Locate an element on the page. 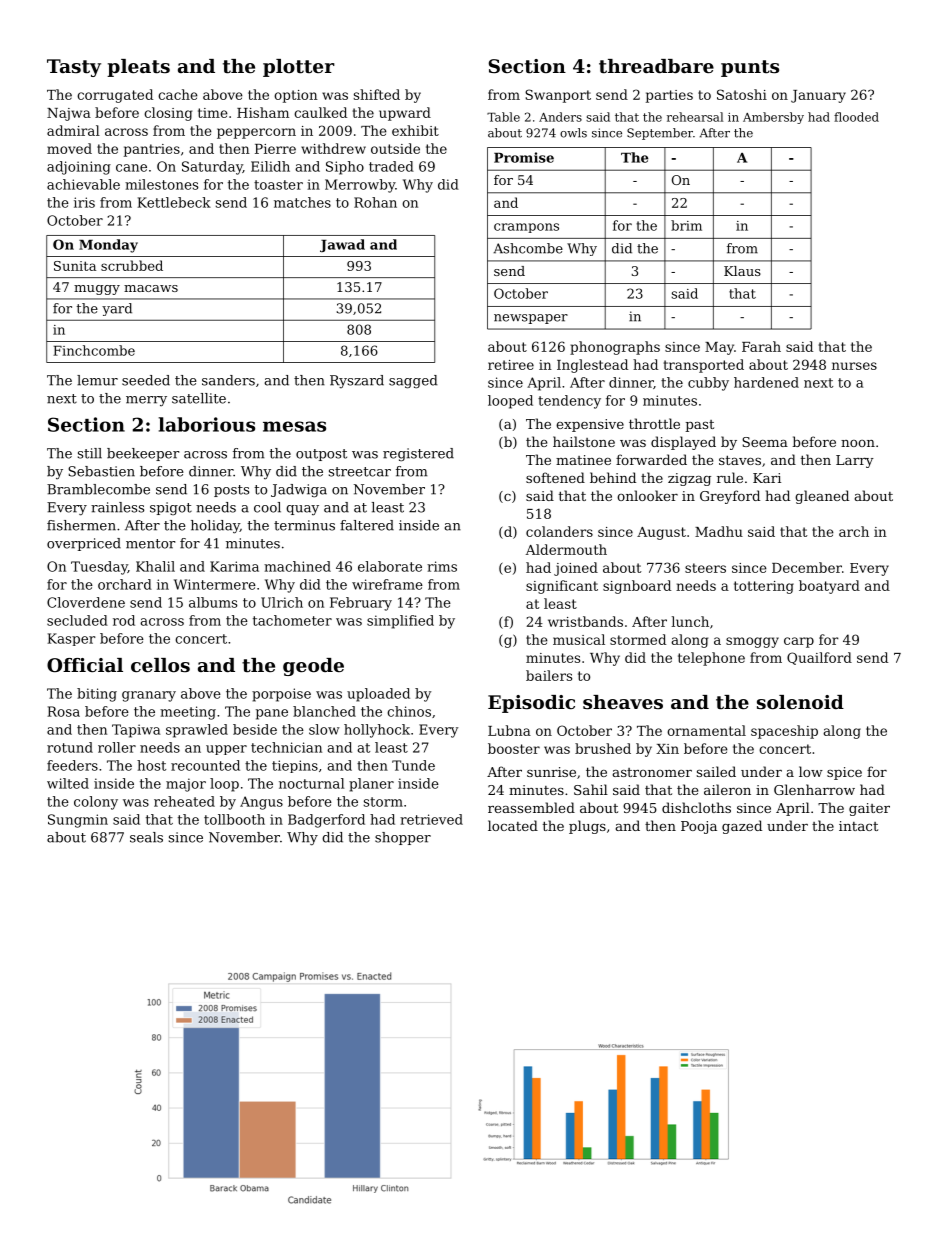 The image size is (952, 1233). flooded is located at coordinates (856, 117).
